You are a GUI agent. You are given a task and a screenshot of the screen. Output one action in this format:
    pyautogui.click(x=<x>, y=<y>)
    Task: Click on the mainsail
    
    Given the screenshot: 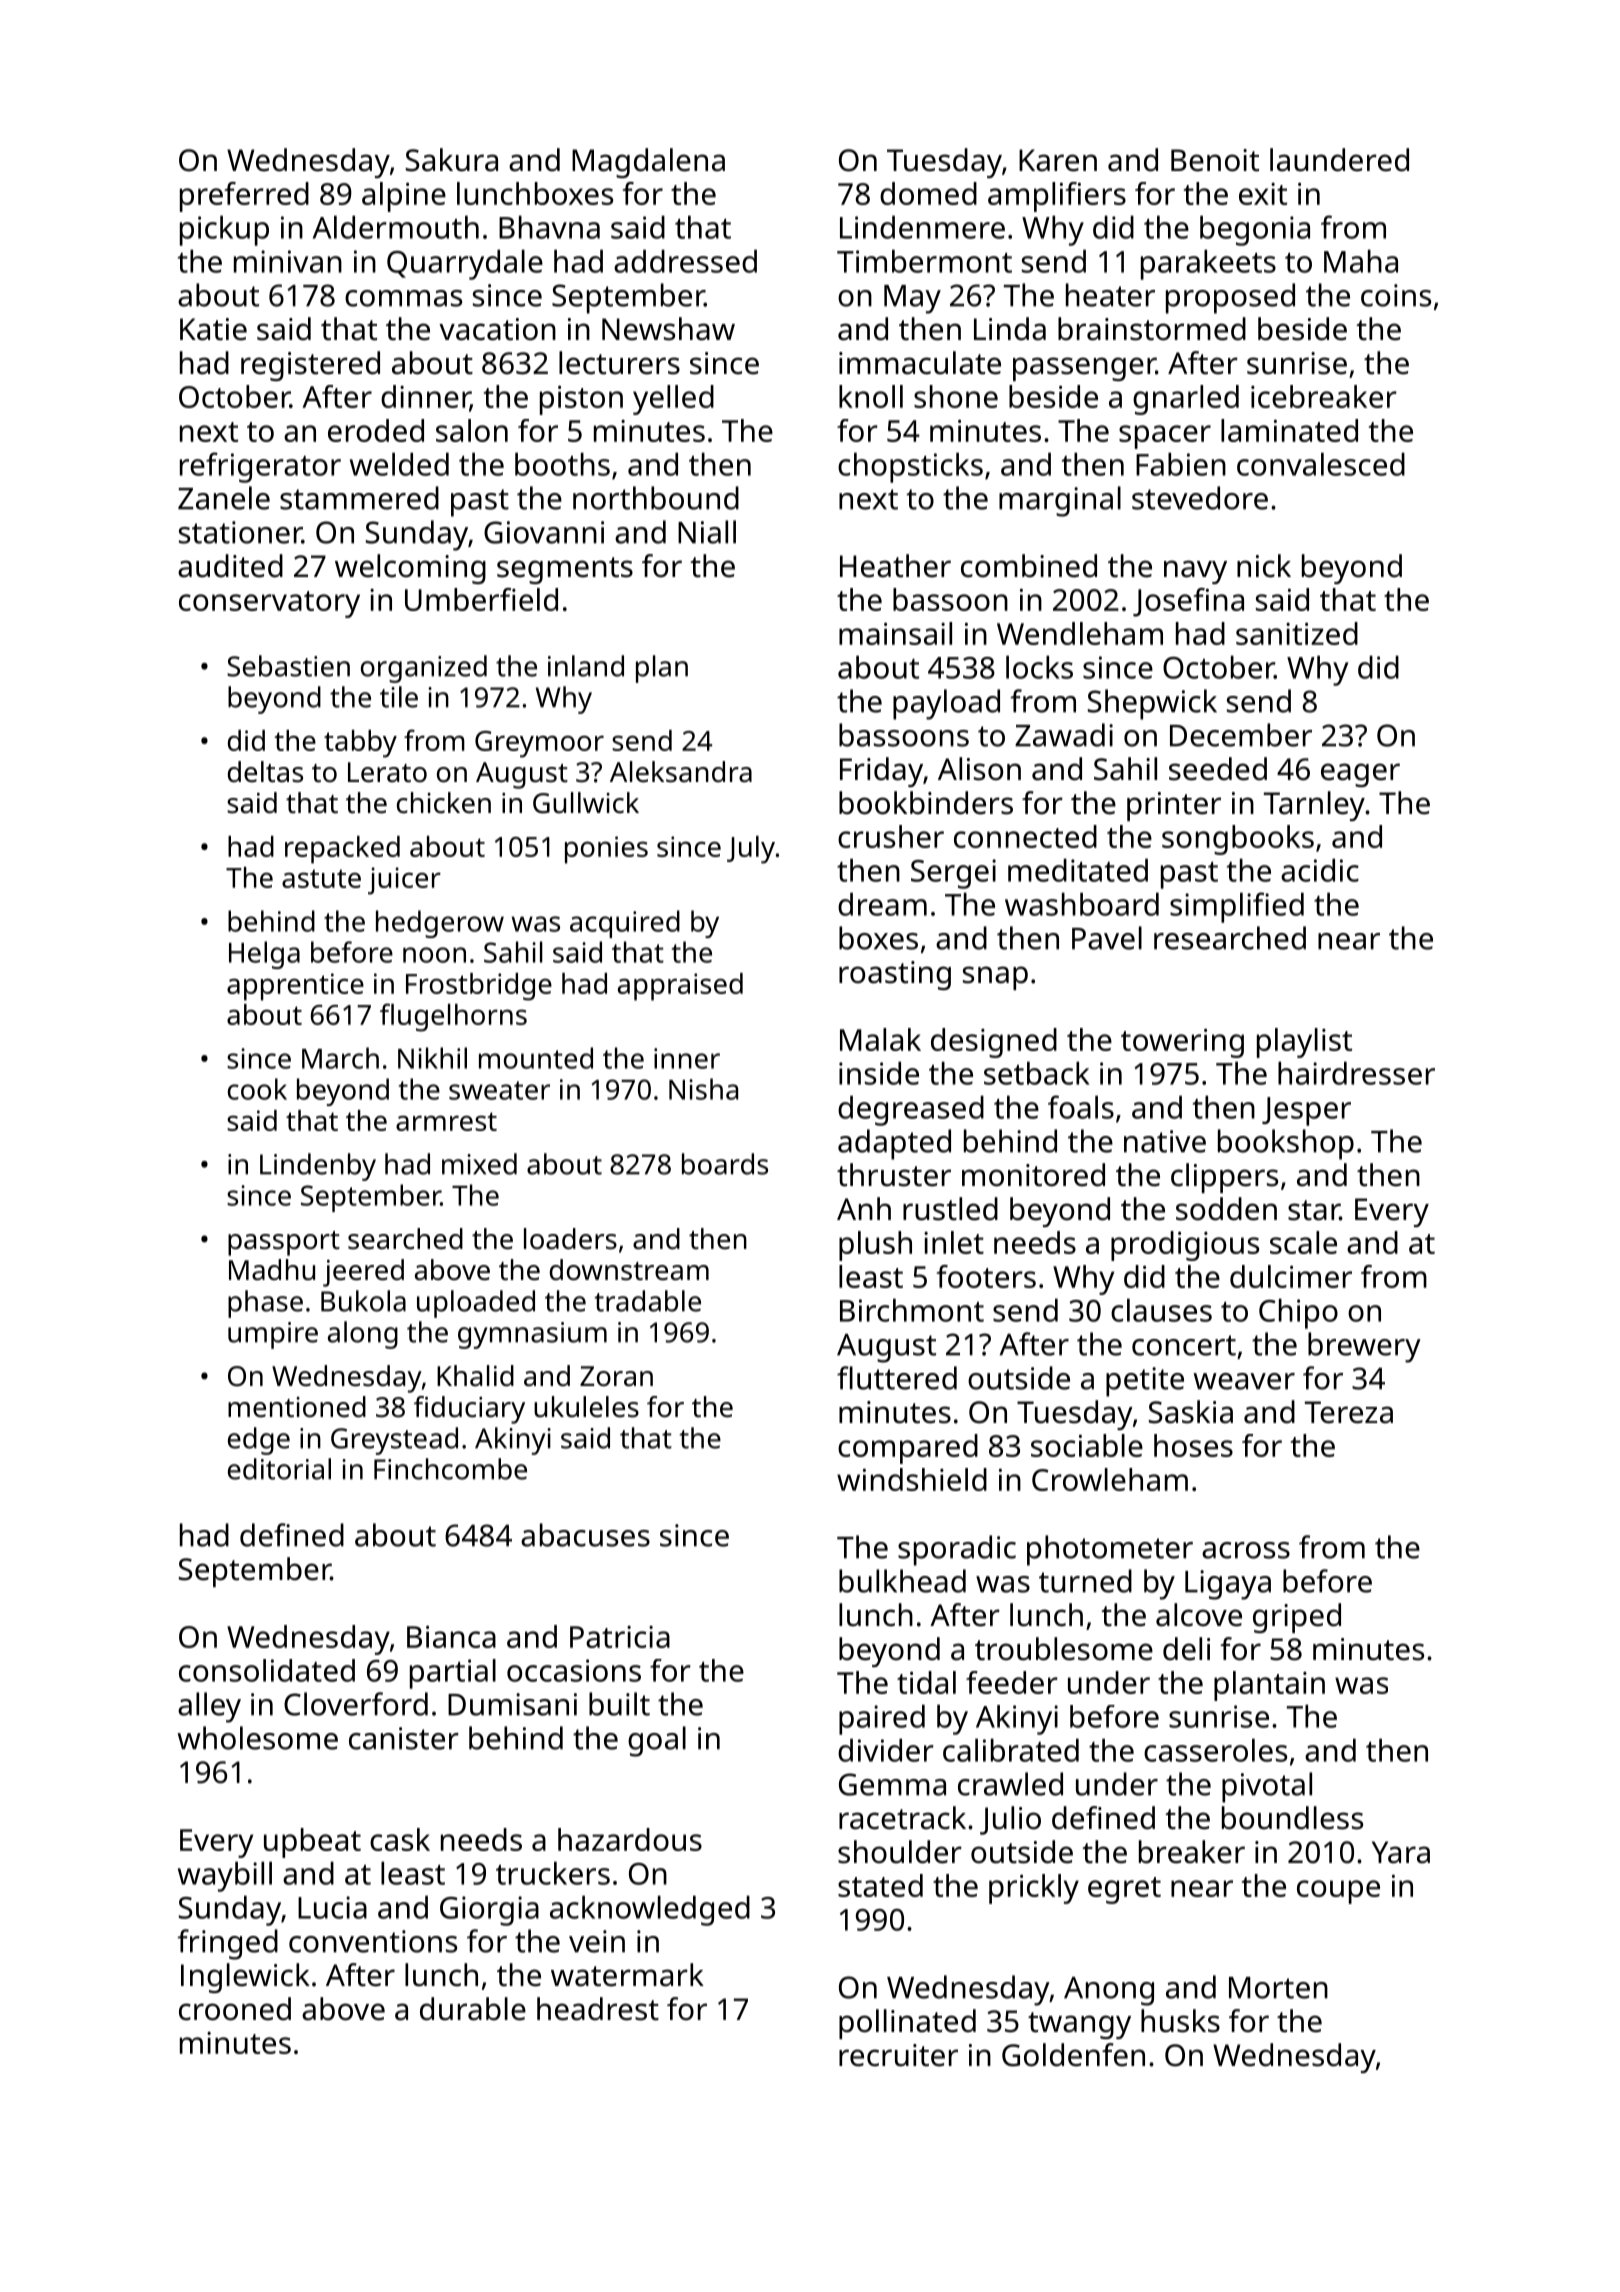 What is the action you would take?
    pyautogui.click(x=895, y=633)
